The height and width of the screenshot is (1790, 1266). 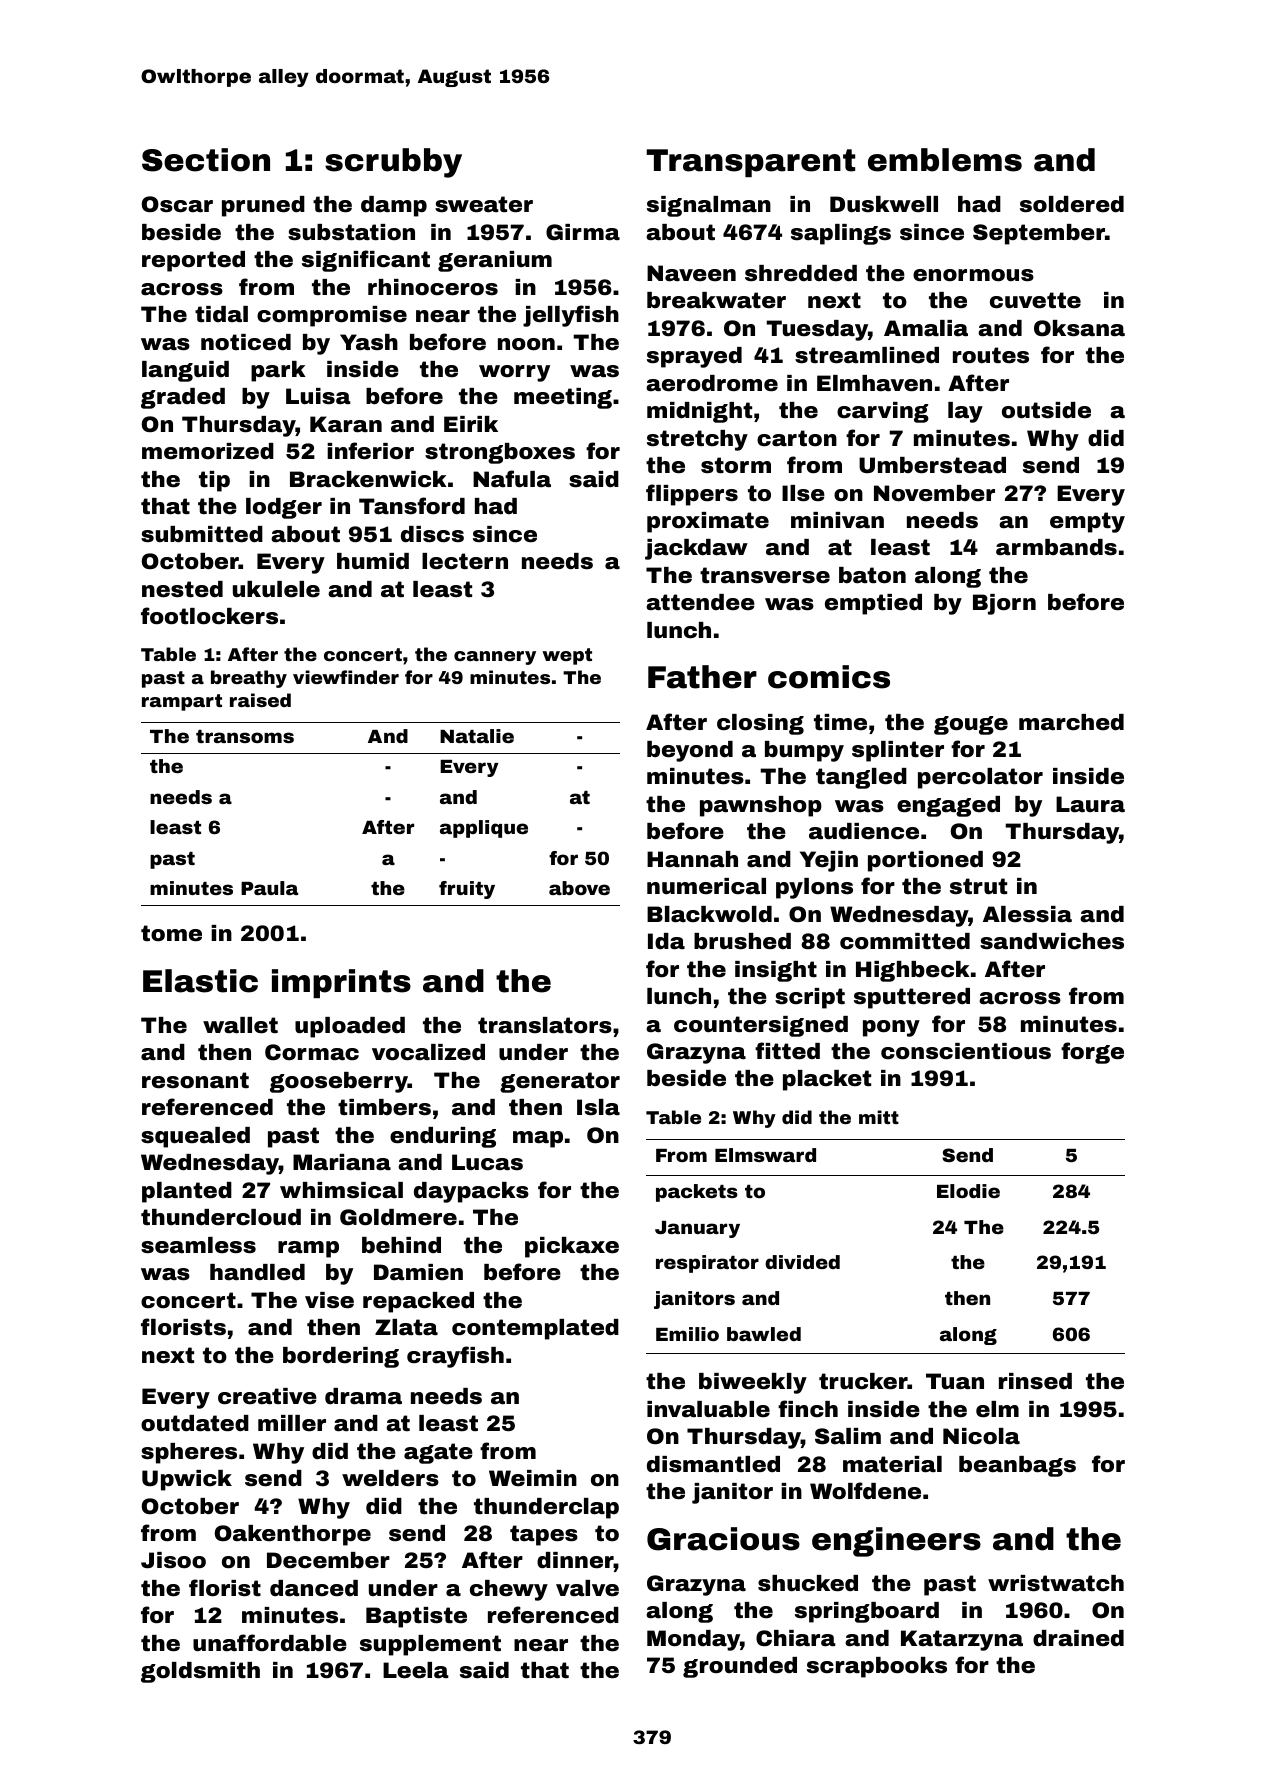 What do you see at coordinates (848, 1436) in the screenshot?
I see `Salim` at bounding box center [848, 1436].
